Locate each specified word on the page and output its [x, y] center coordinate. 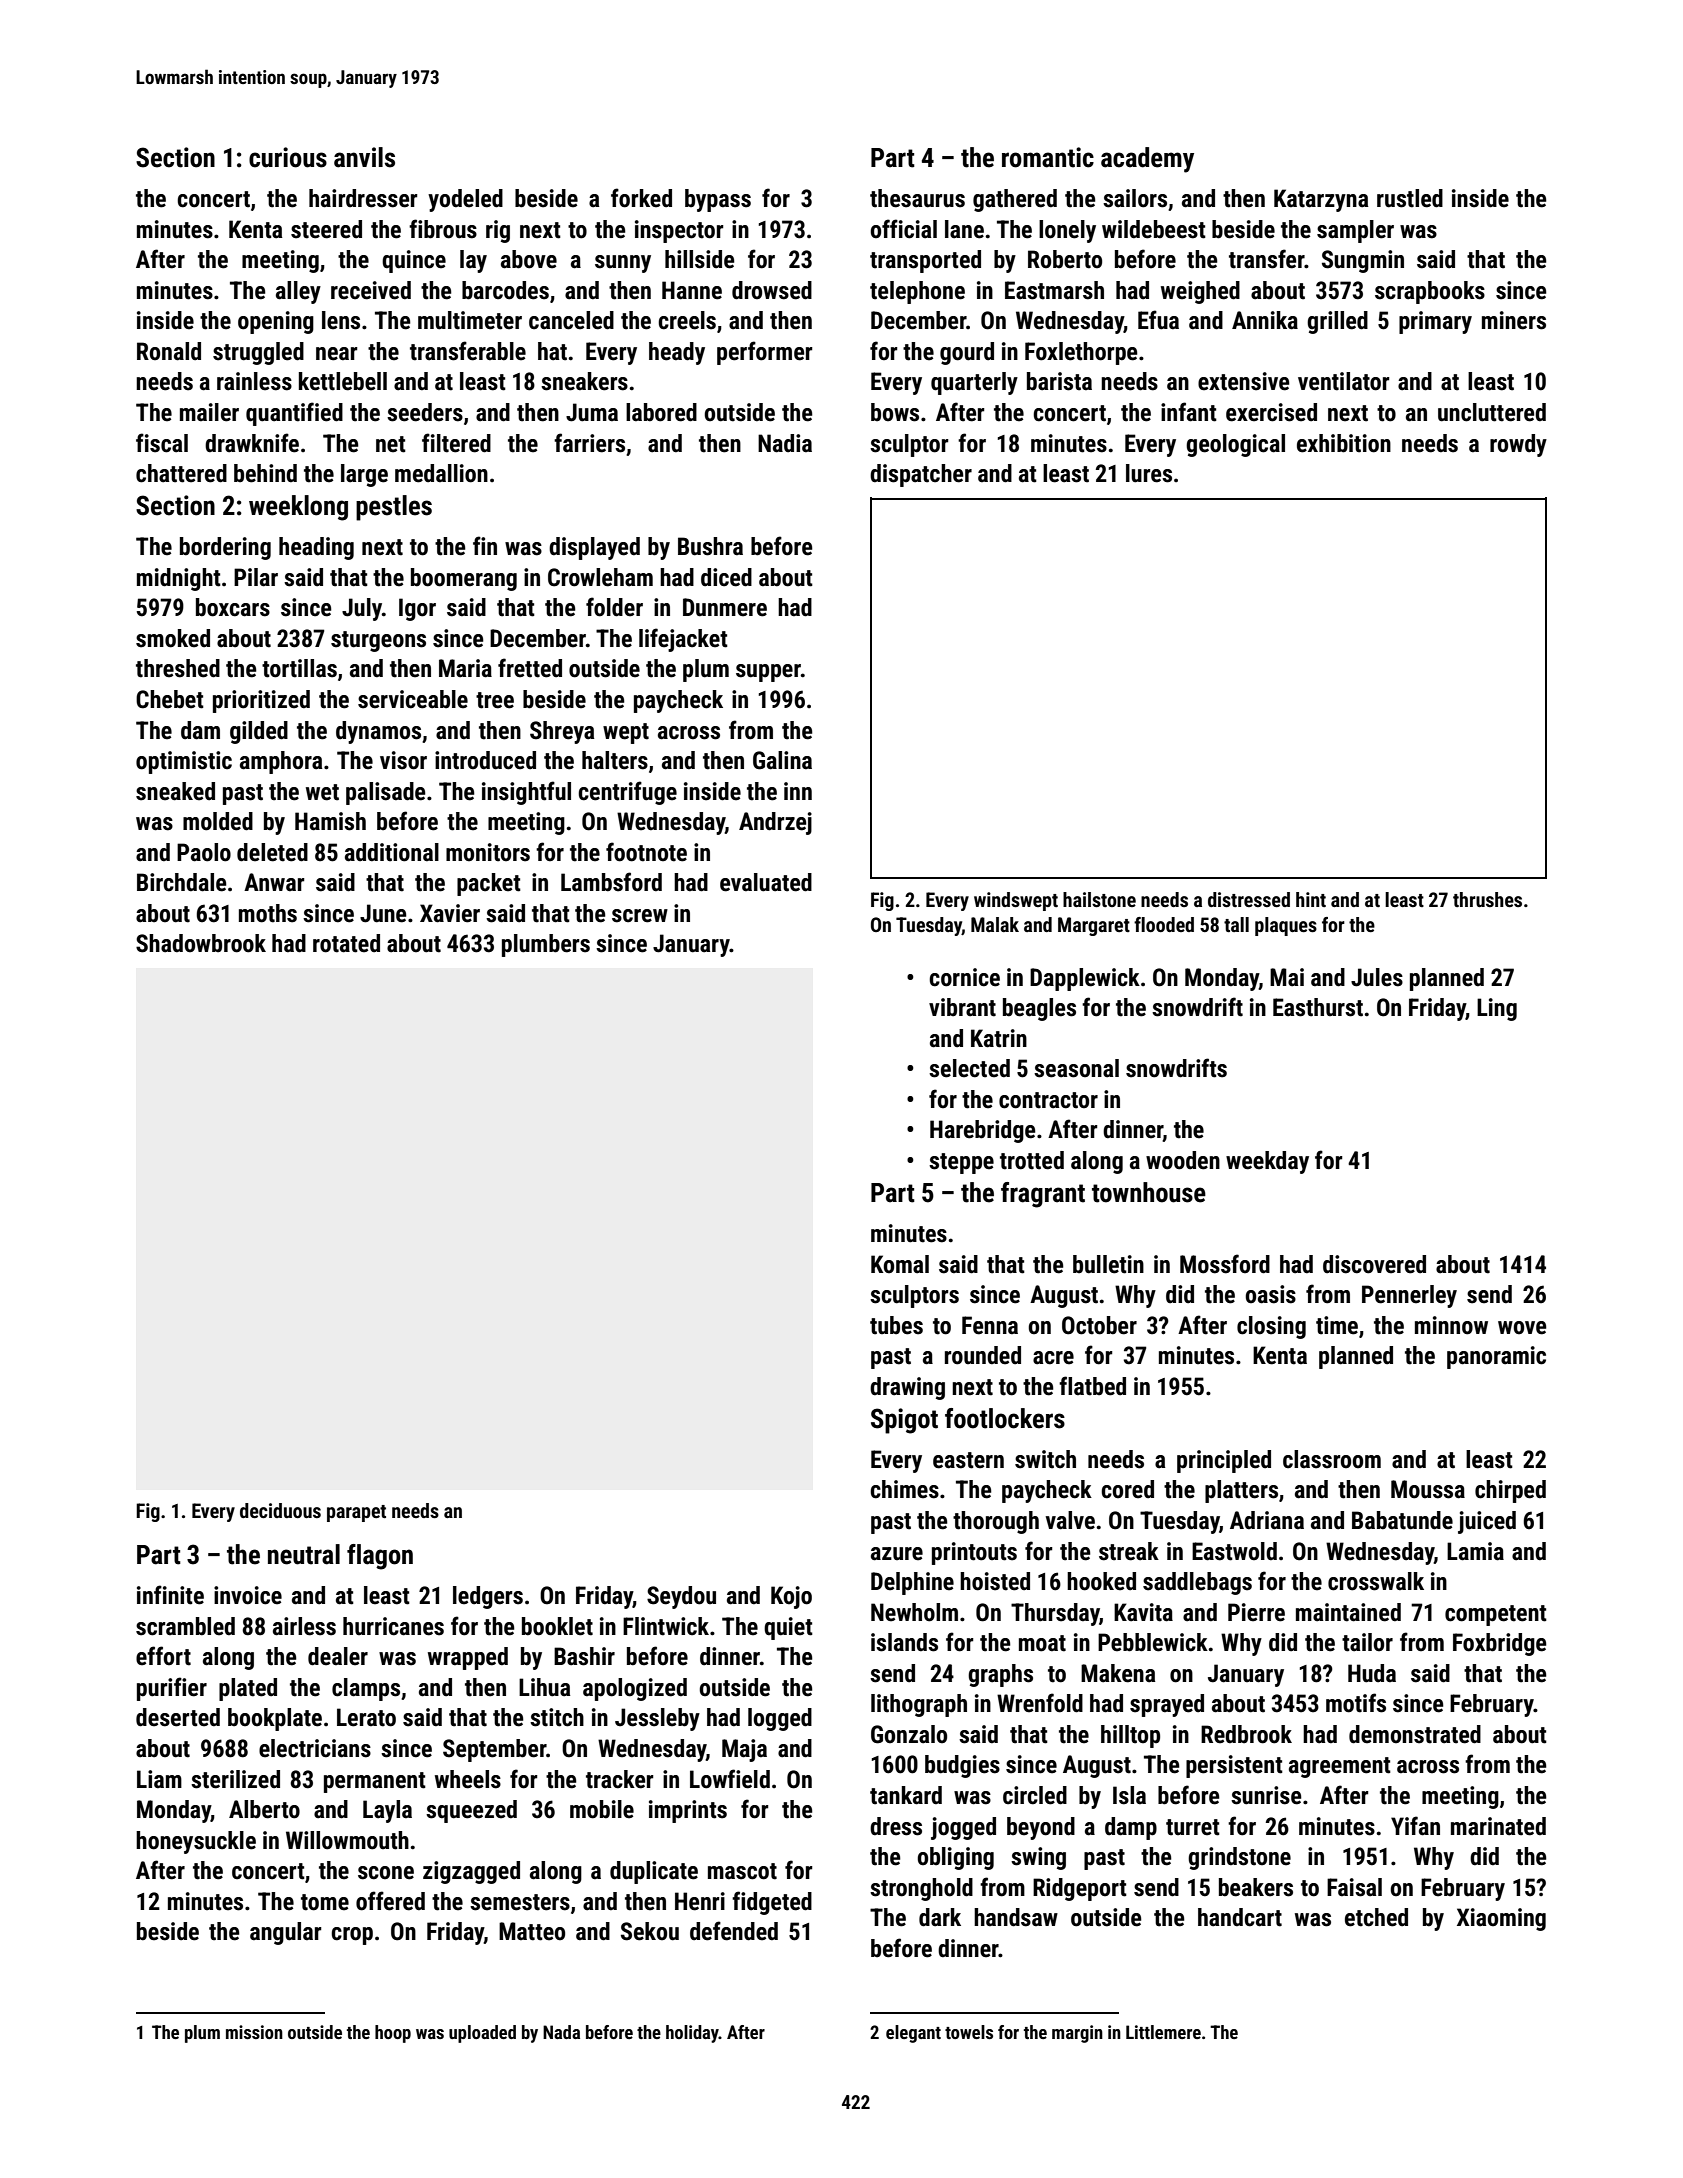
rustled [1410, 198]
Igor [417, 609]
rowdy [1518, 445]
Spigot [904, 1421]
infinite [170, 1595]
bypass [718, 200]
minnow [1451, 1325]
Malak [995, 924]
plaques [1286, 926]
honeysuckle [196, 1842]
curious [288, 157]
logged [780, 1719]
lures [1149, 473]
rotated [346, 943]
